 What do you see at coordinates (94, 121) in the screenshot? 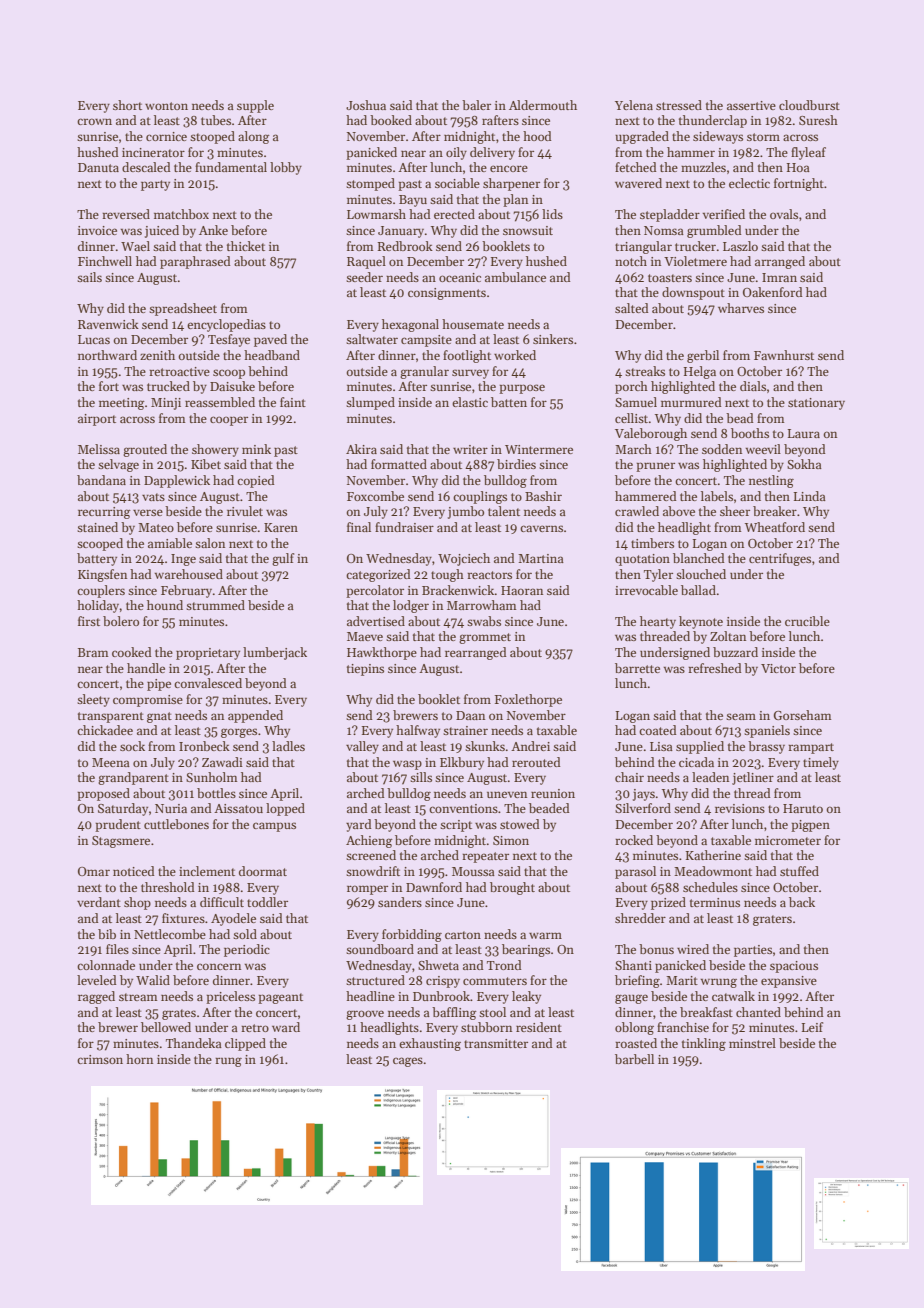
I see `crown` at bounding box center [94, 121].
